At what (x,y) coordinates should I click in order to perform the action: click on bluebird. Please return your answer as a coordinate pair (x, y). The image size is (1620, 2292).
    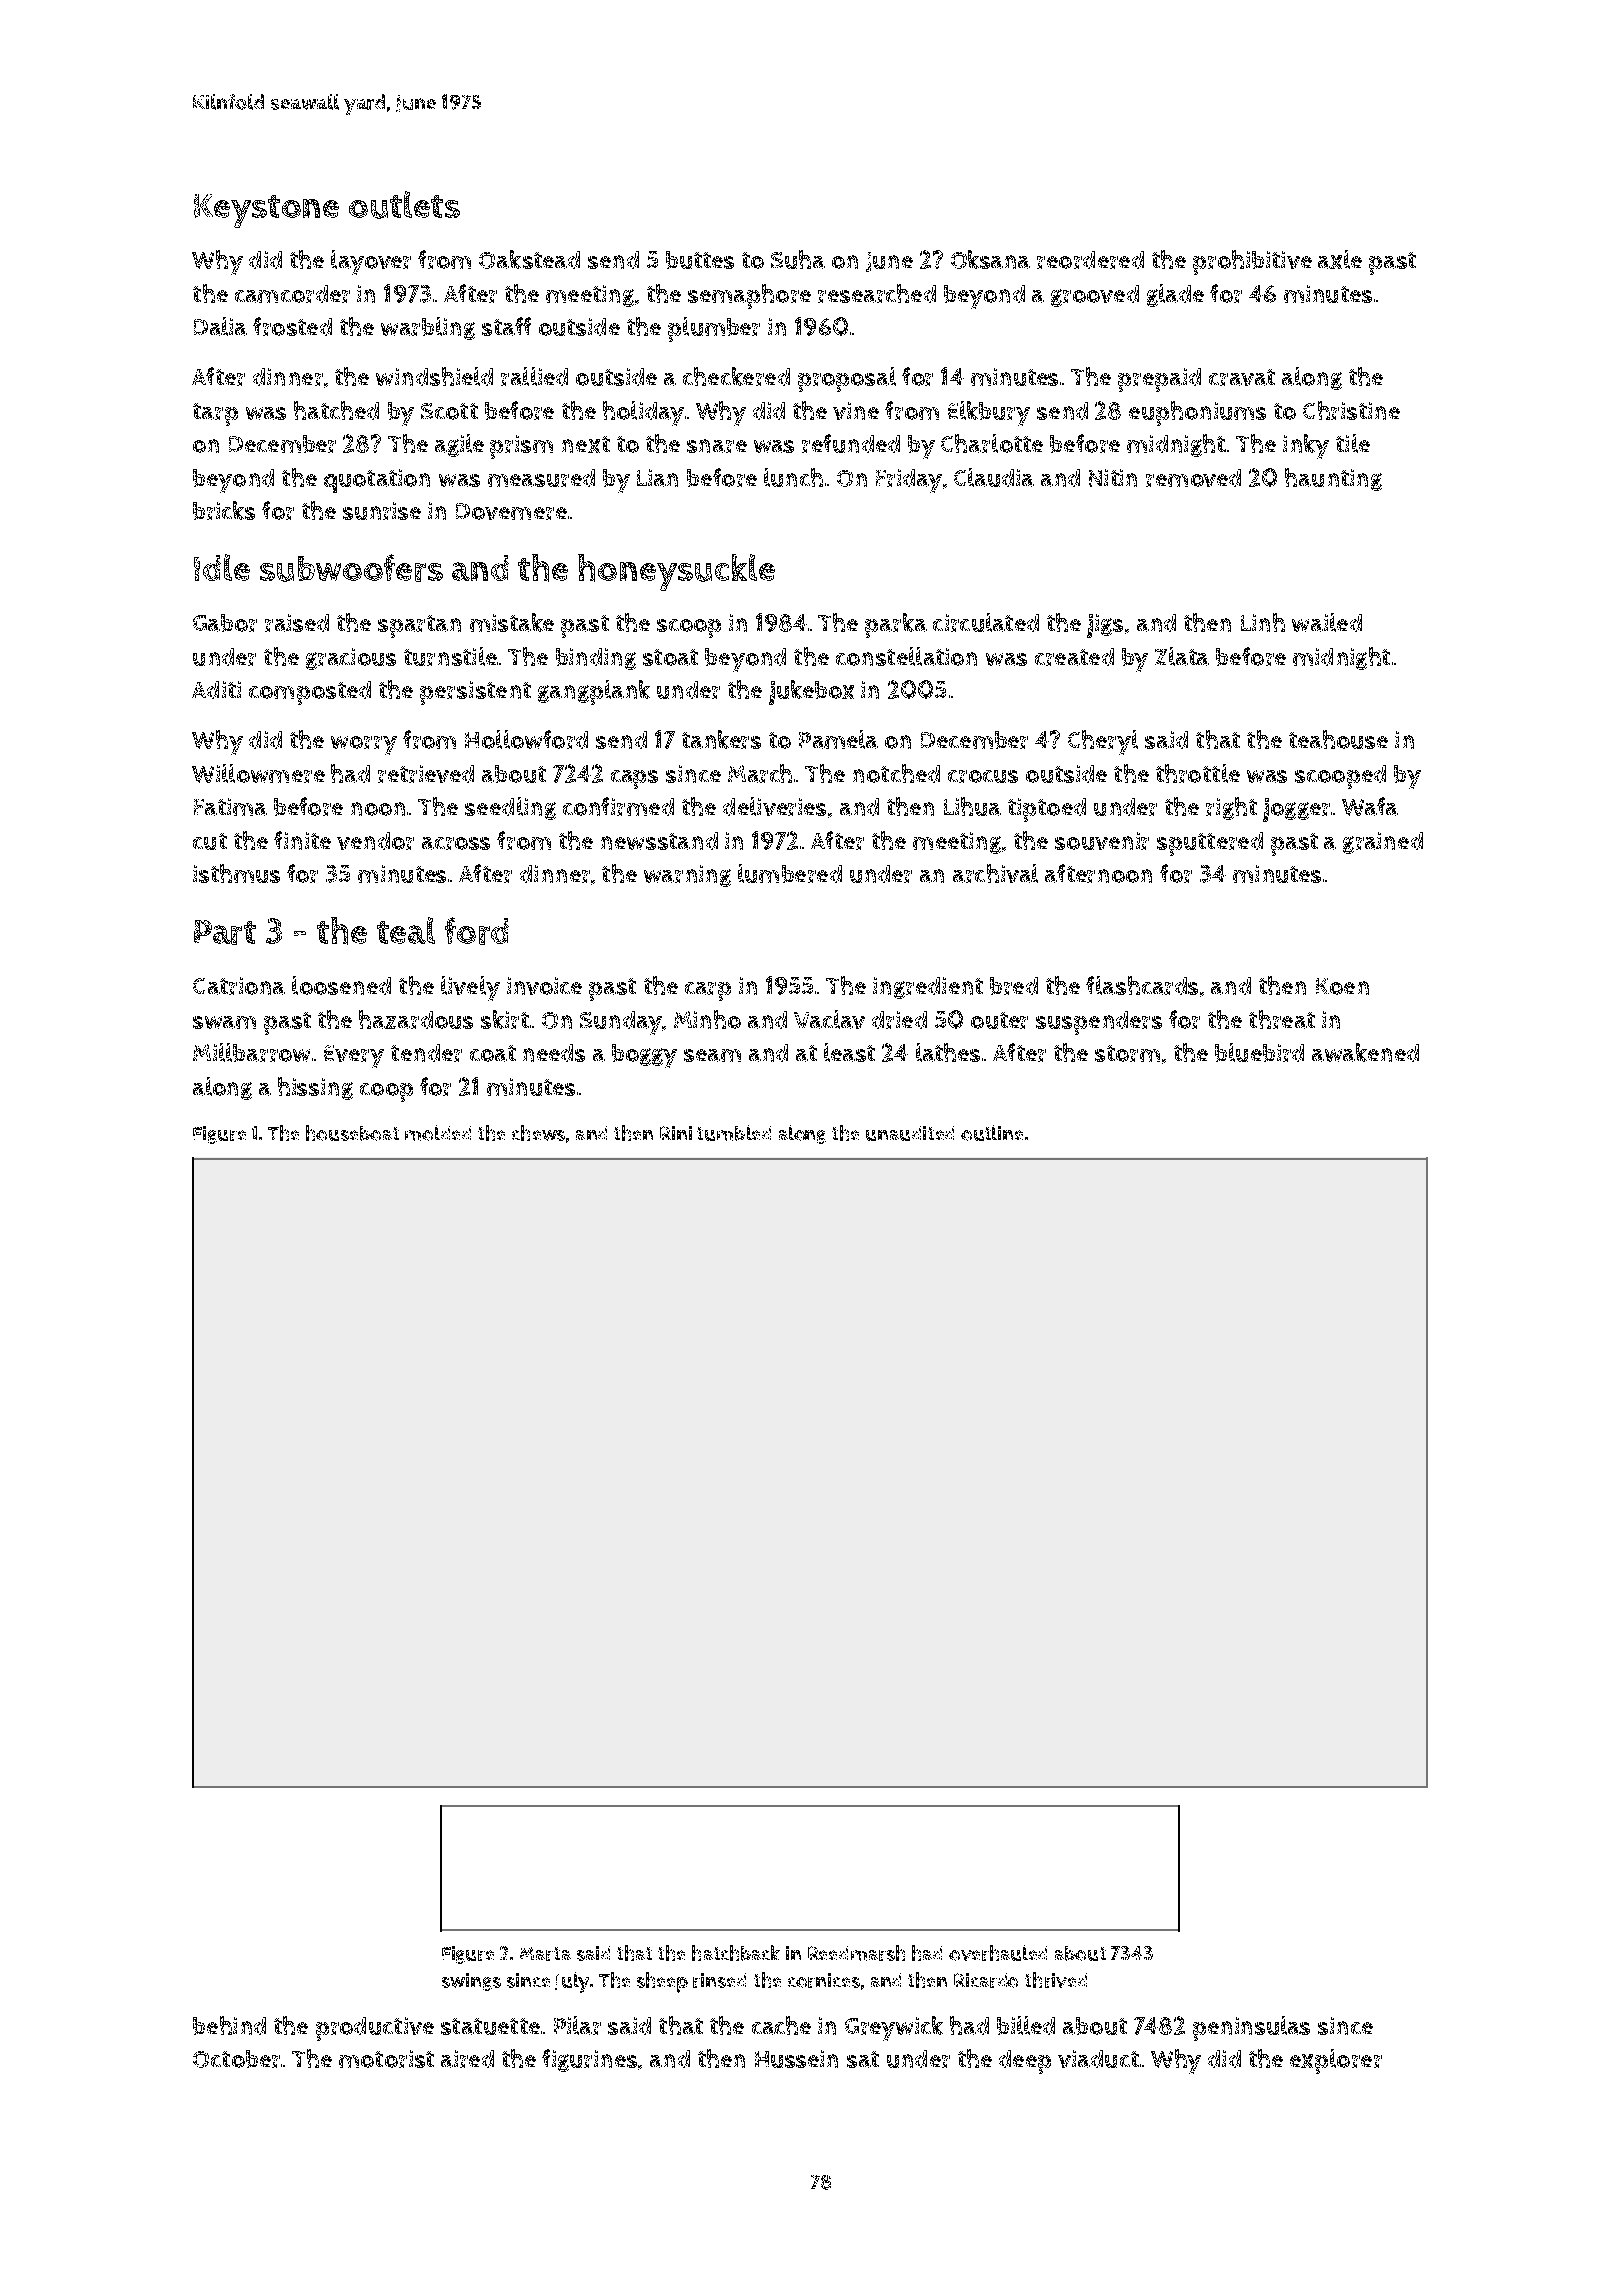
    Looking at the image, I should click on (1259, 1052).
